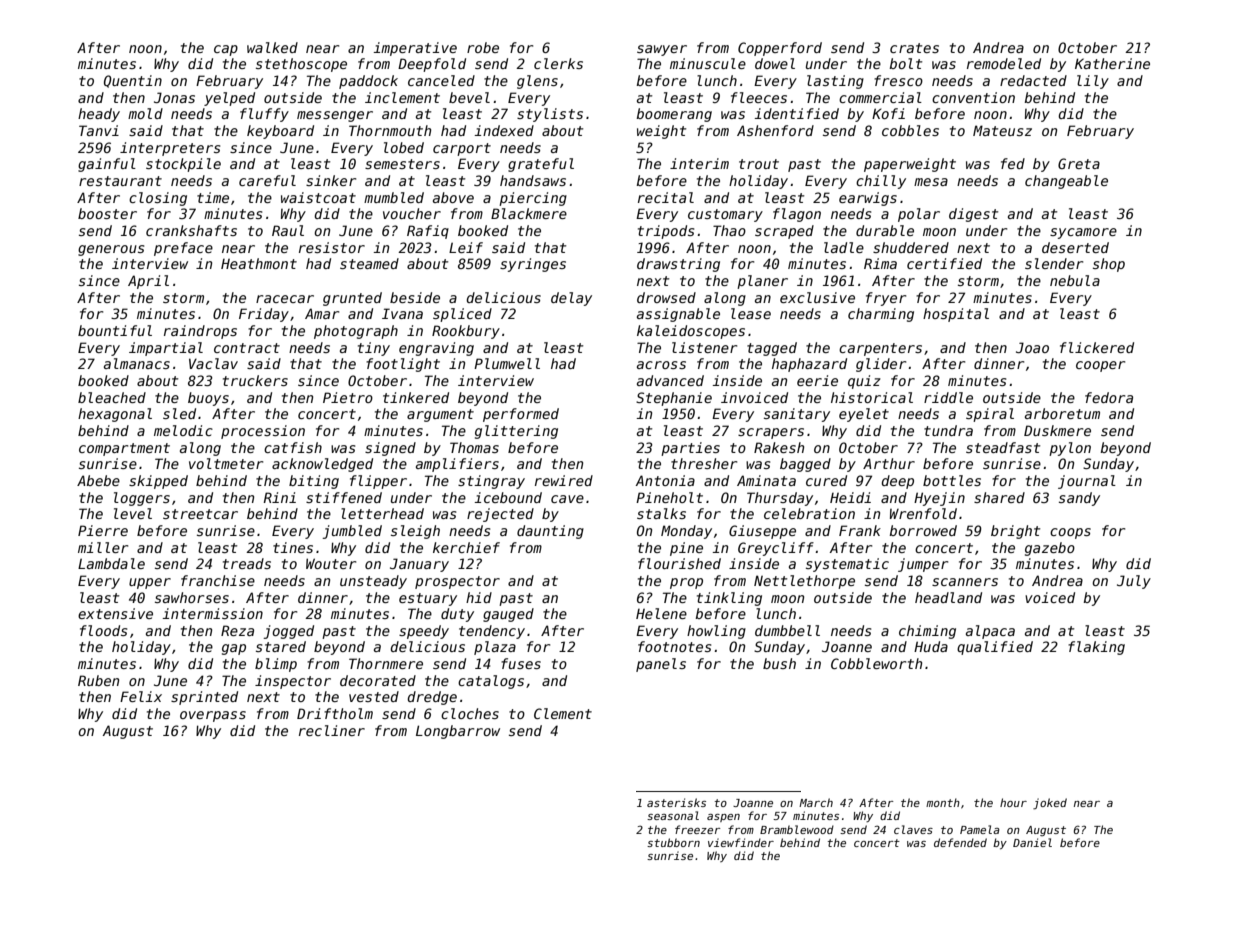 This image has height=952, width=1233. I want to click on level, so click(133, 513).
